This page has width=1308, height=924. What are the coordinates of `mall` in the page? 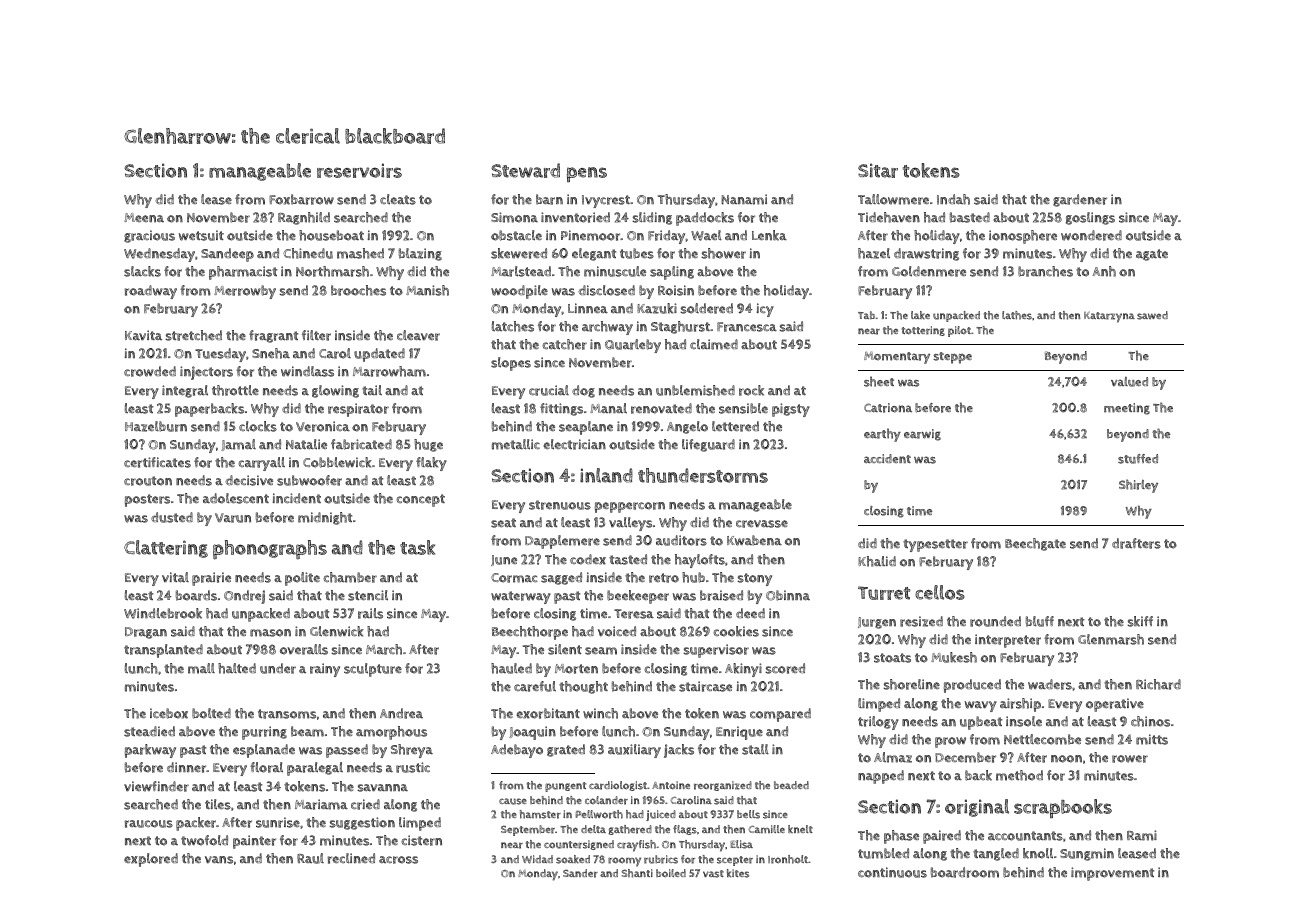 It's located at (201, 668).
